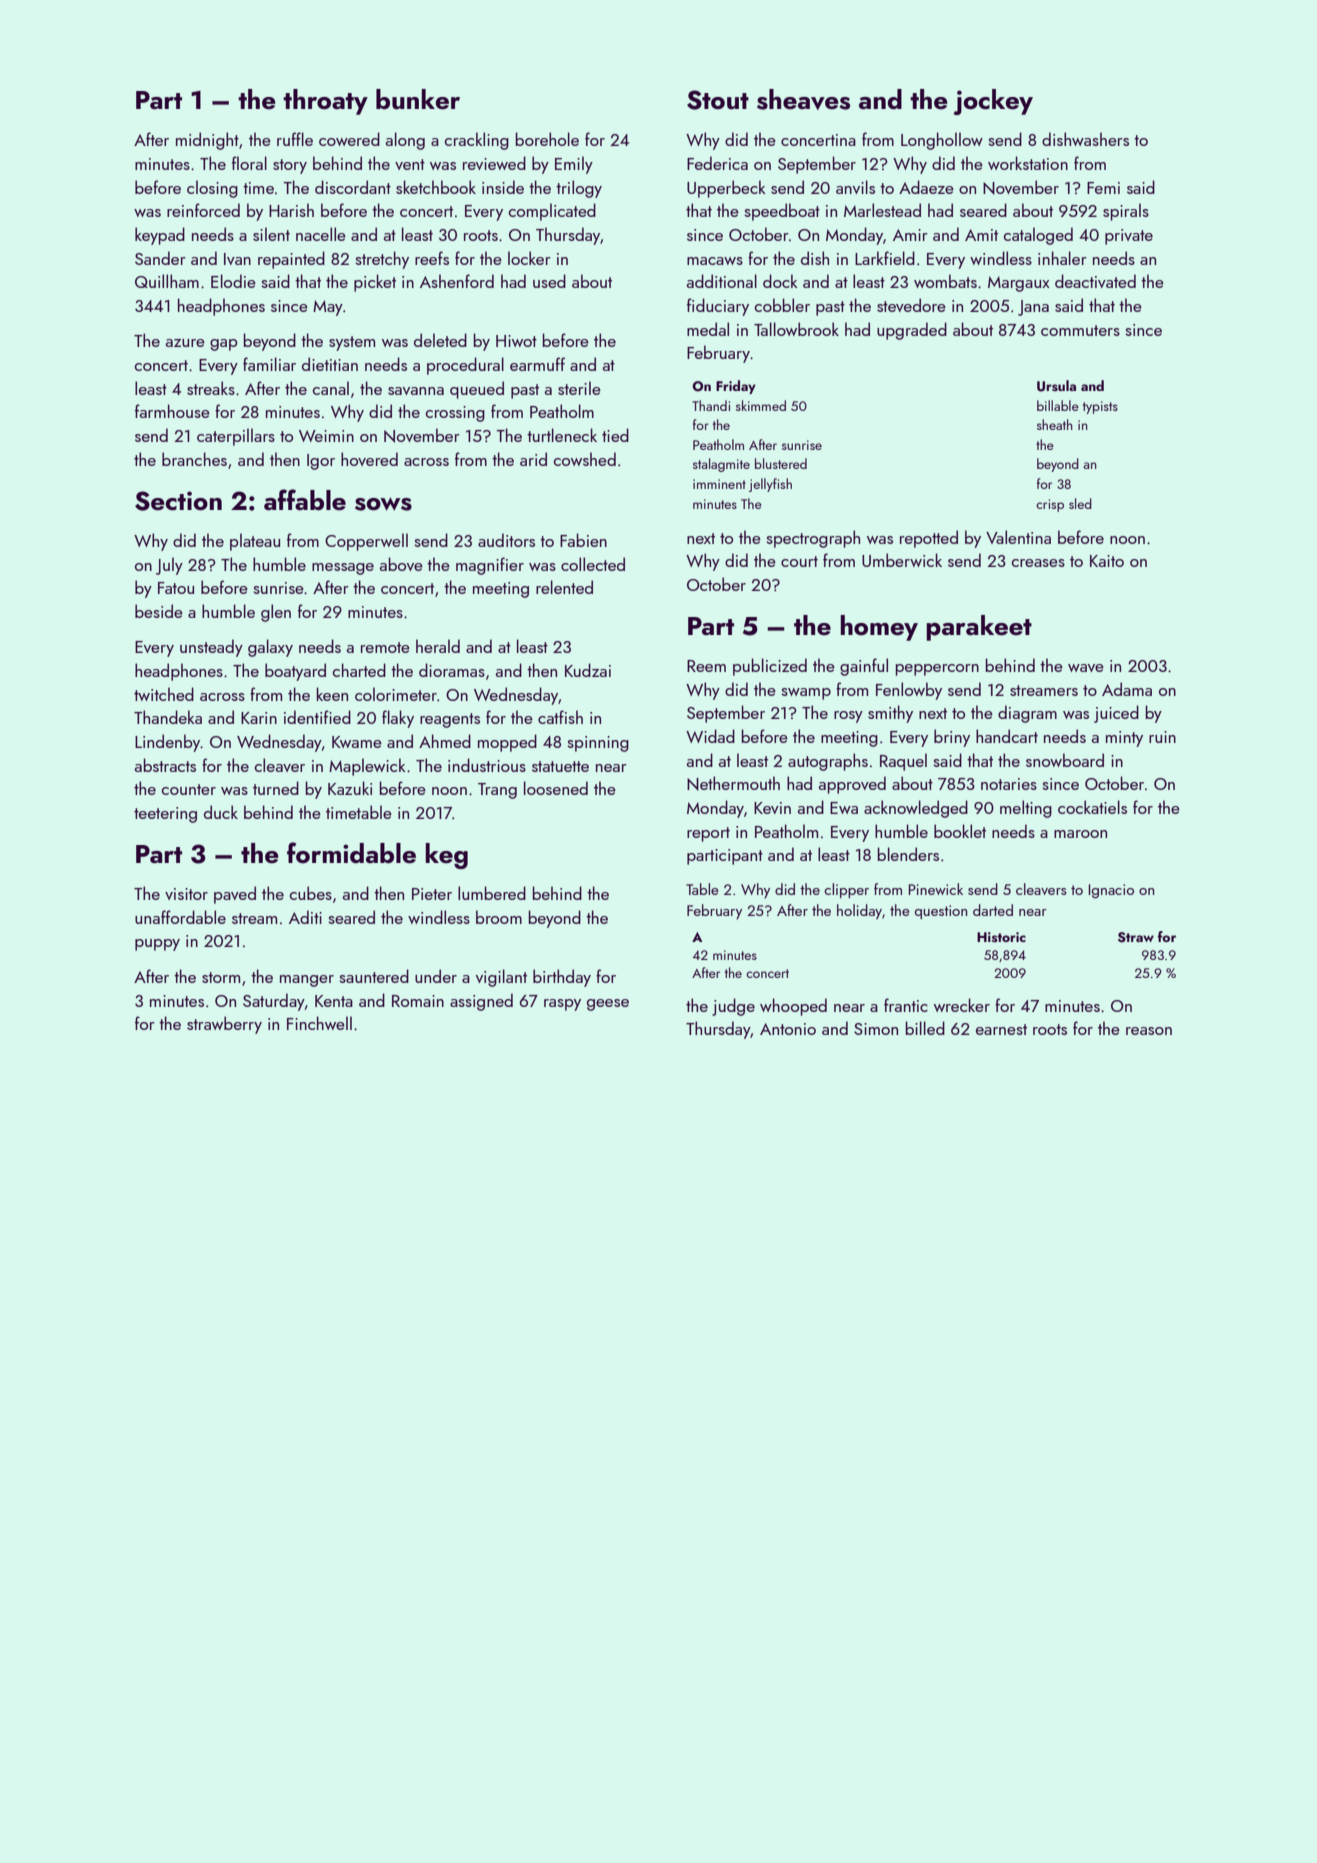 This page has height=1863, width=1317. Describe the element at coordinates (855, 187) in the page. I see `anvils` at that location.
